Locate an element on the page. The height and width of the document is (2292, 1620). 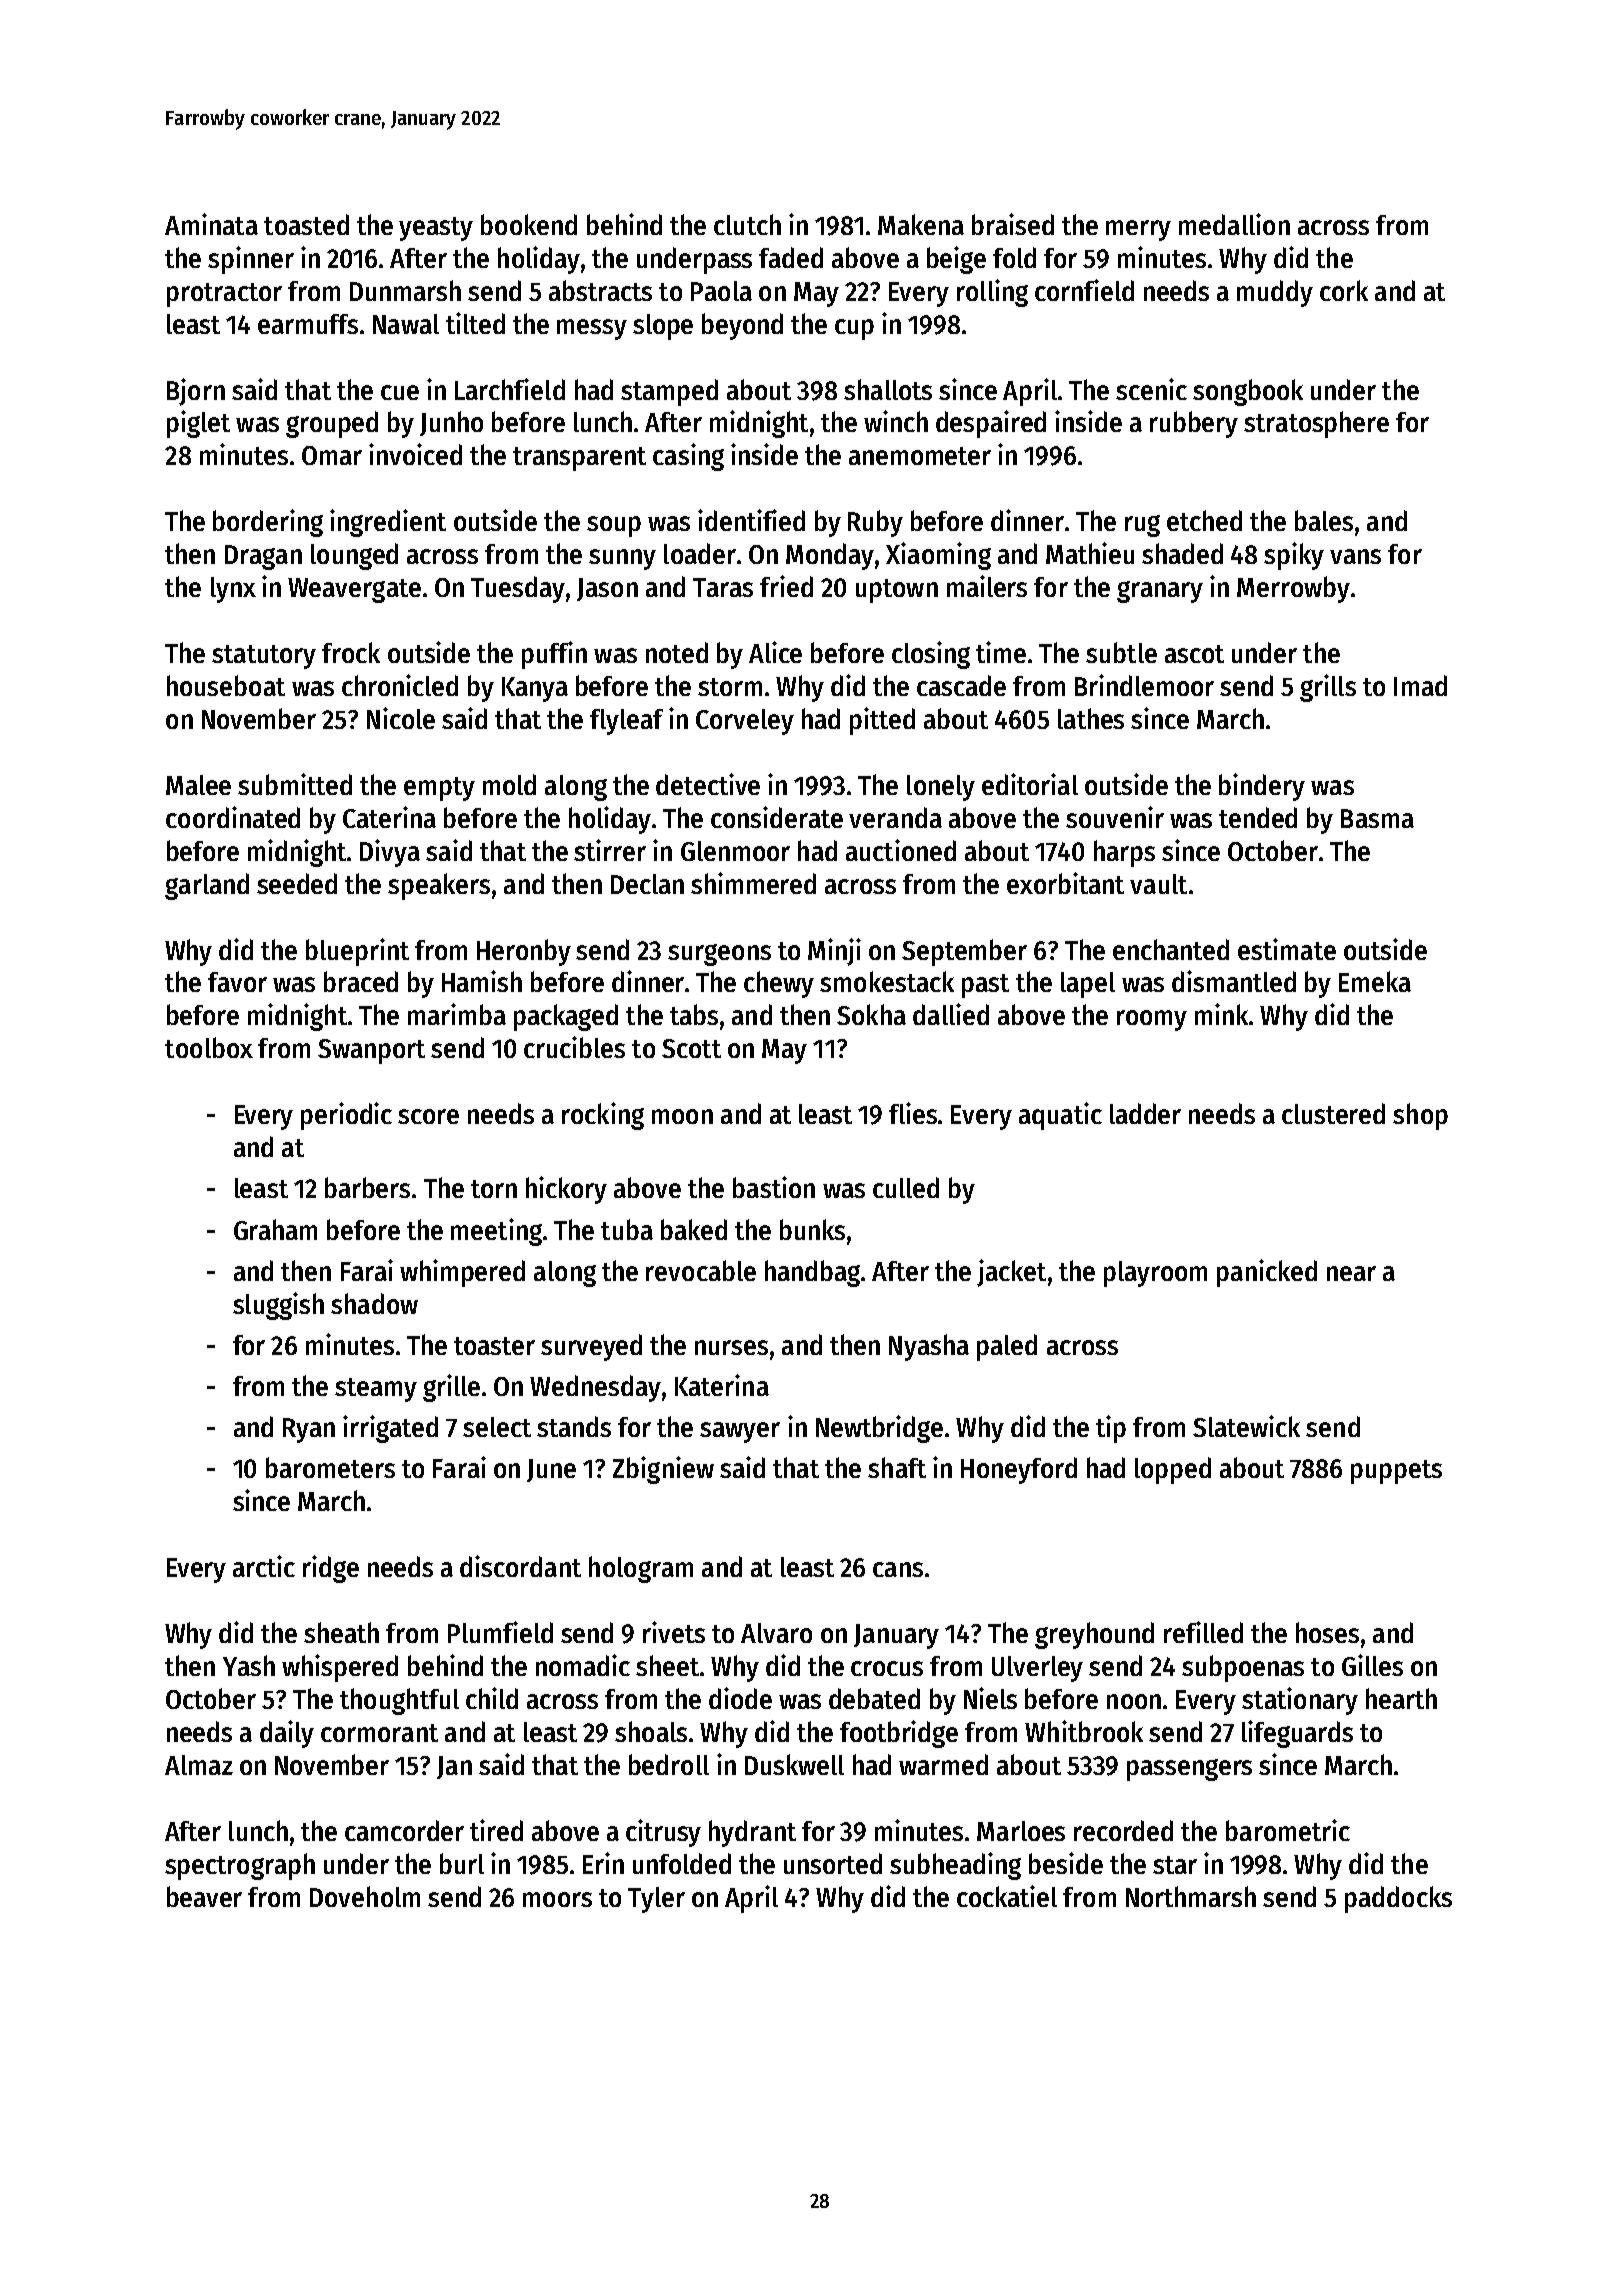
anemometer is located at coordinates (920, 456).
